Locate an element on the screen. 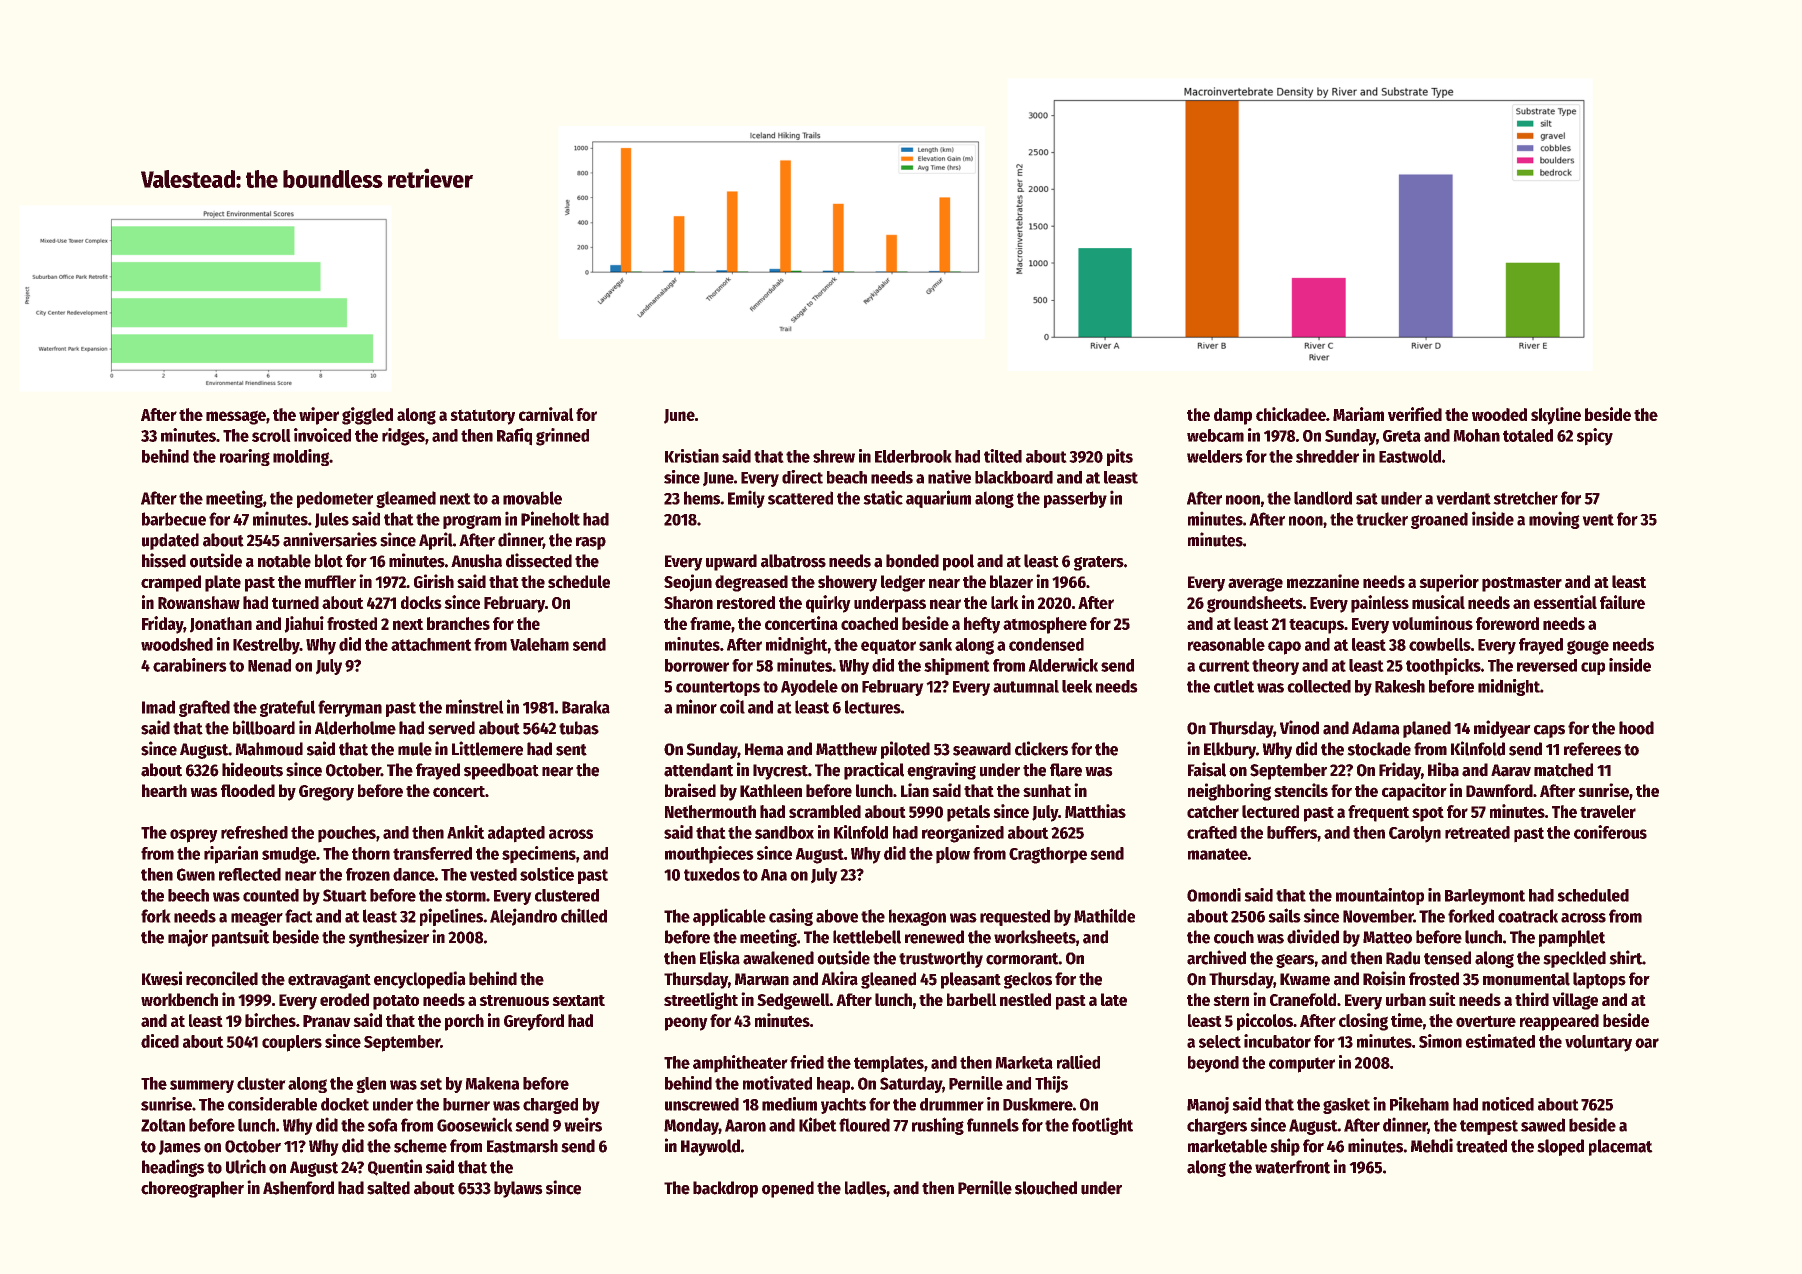 The height and width of the screenshot is (1274, 1802). billboard is located at coordinates (264, 727).
